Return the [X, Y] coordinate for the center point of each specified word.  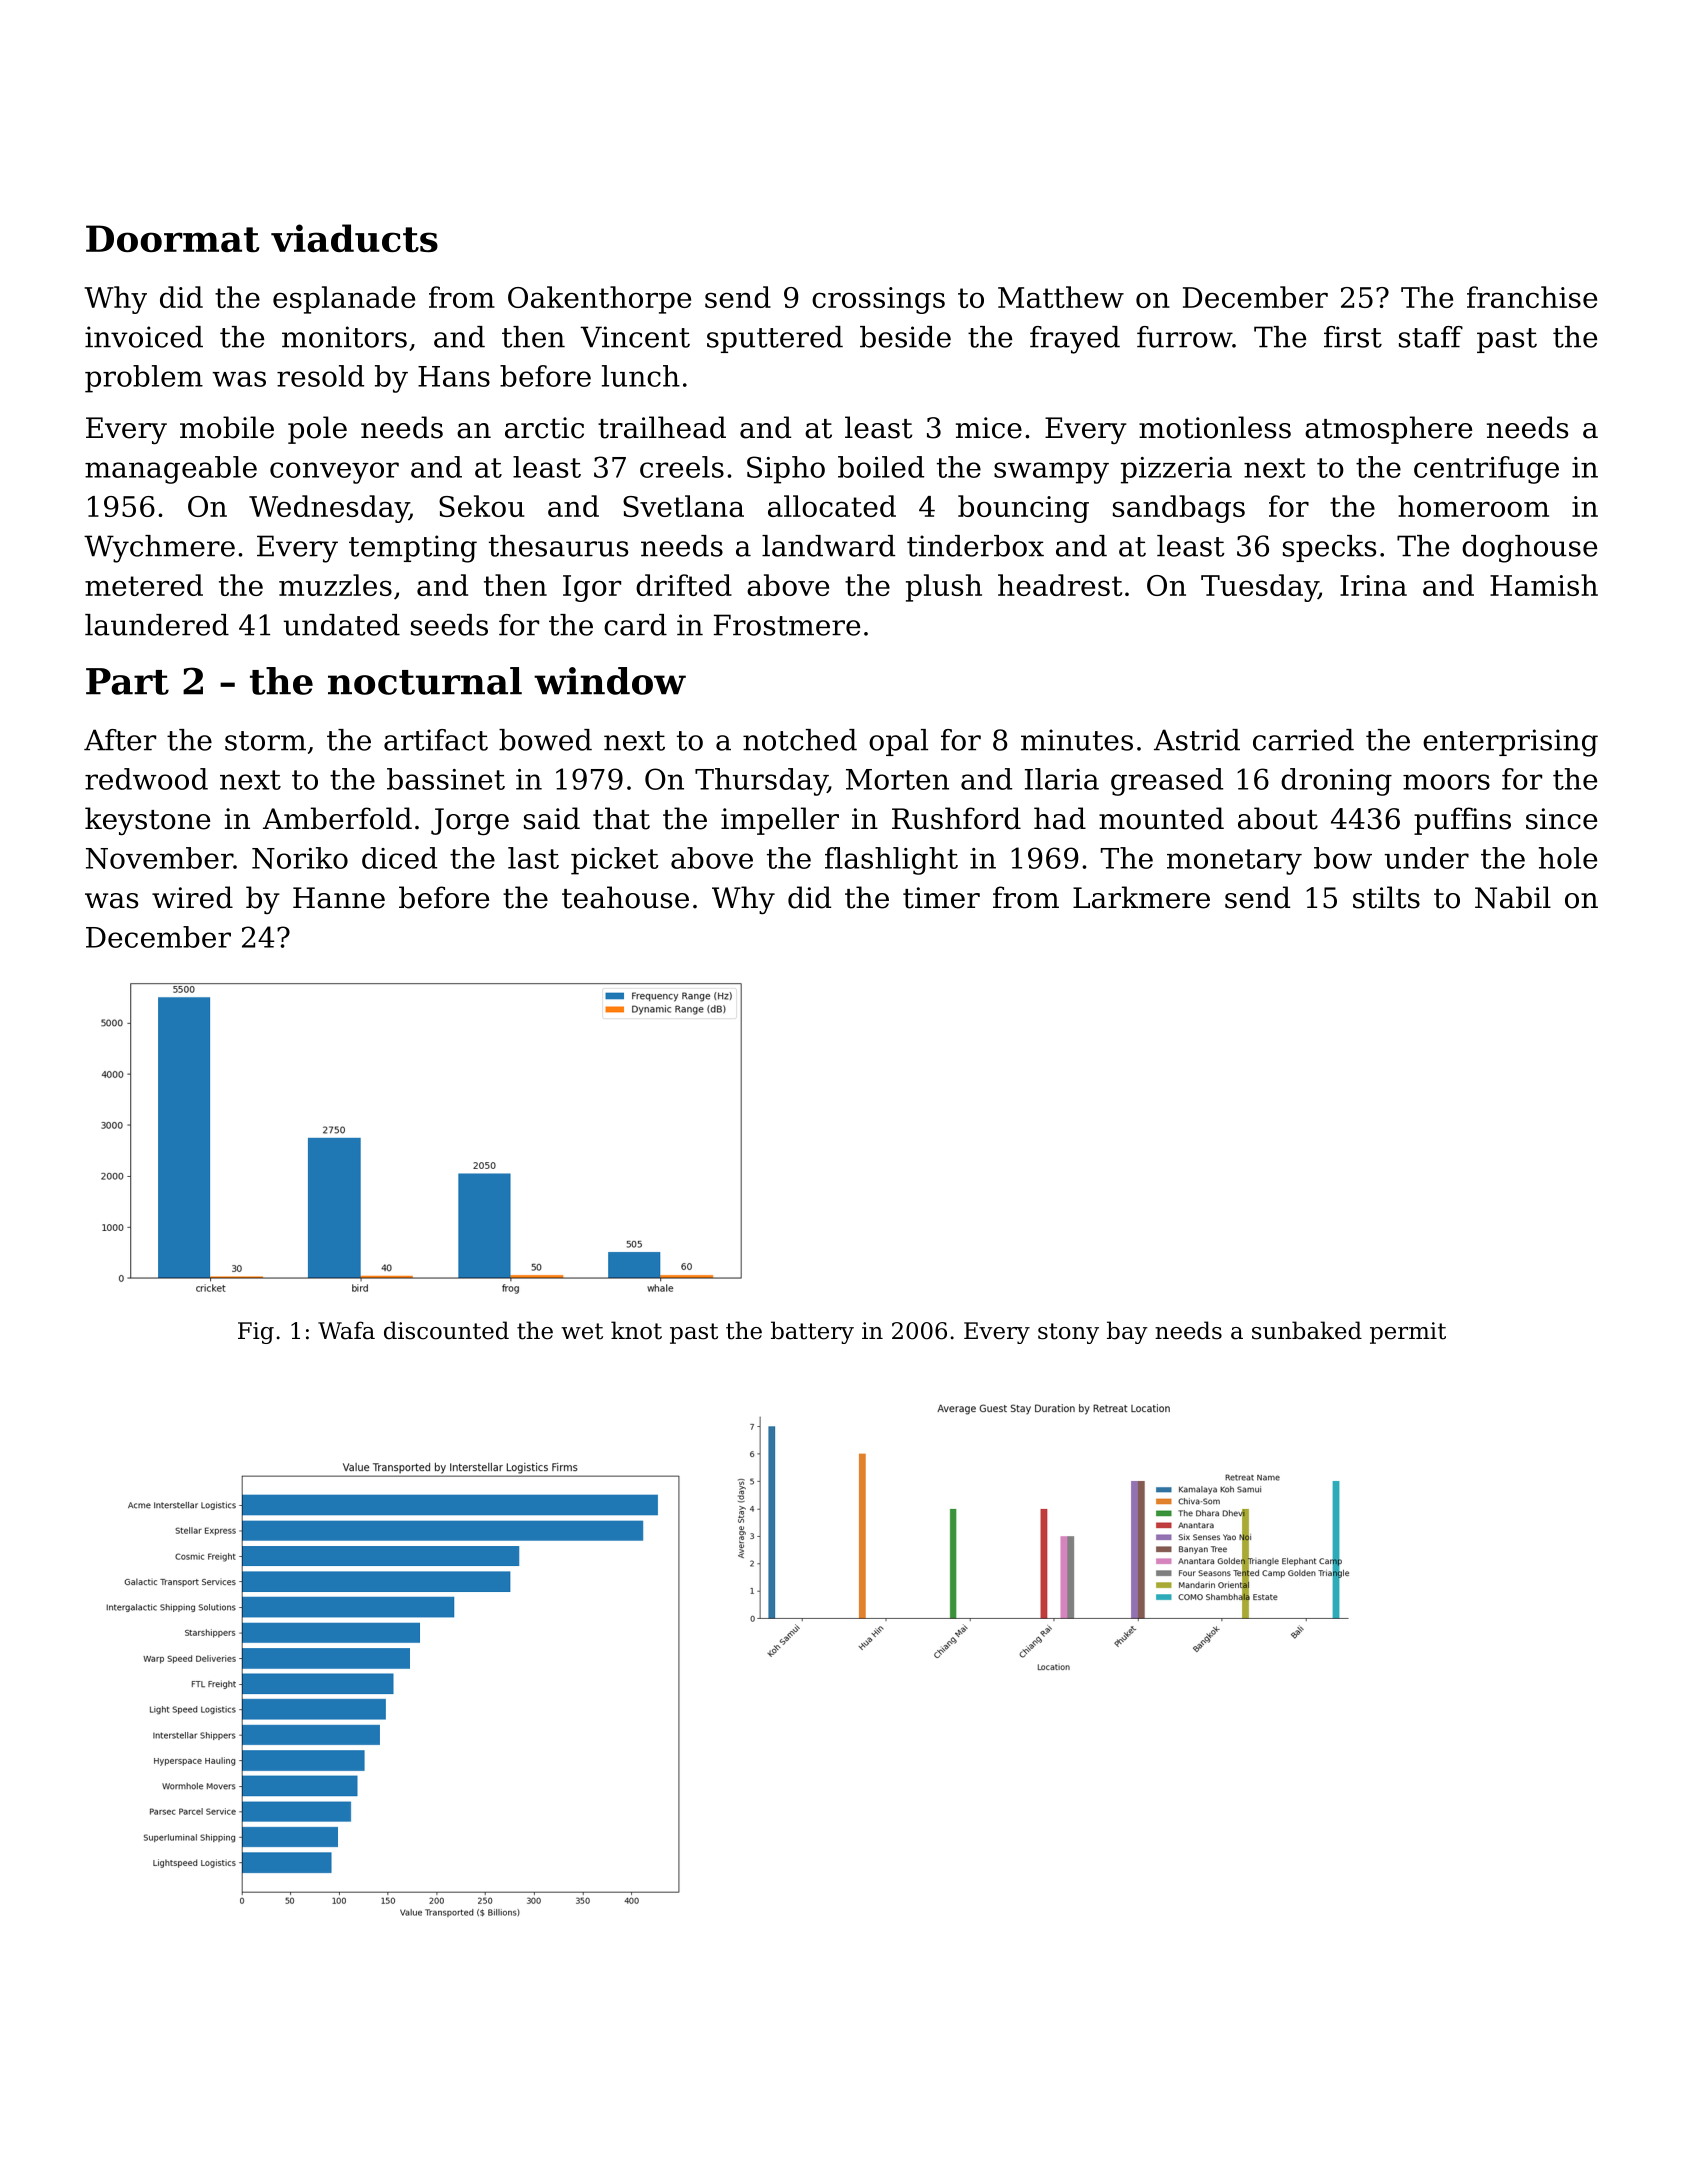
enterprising [1510, 743]
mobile [227, 427]
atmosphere [1388, 430]
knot [636, 1330]
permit [1408, 1333]
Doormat [173, 238]
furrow [1184, 337]
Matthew [1061, 297]
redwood [146, 779]
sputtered [775, 339]
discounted [446, 1330]
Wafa [346, 1330]
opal [898, 742]
